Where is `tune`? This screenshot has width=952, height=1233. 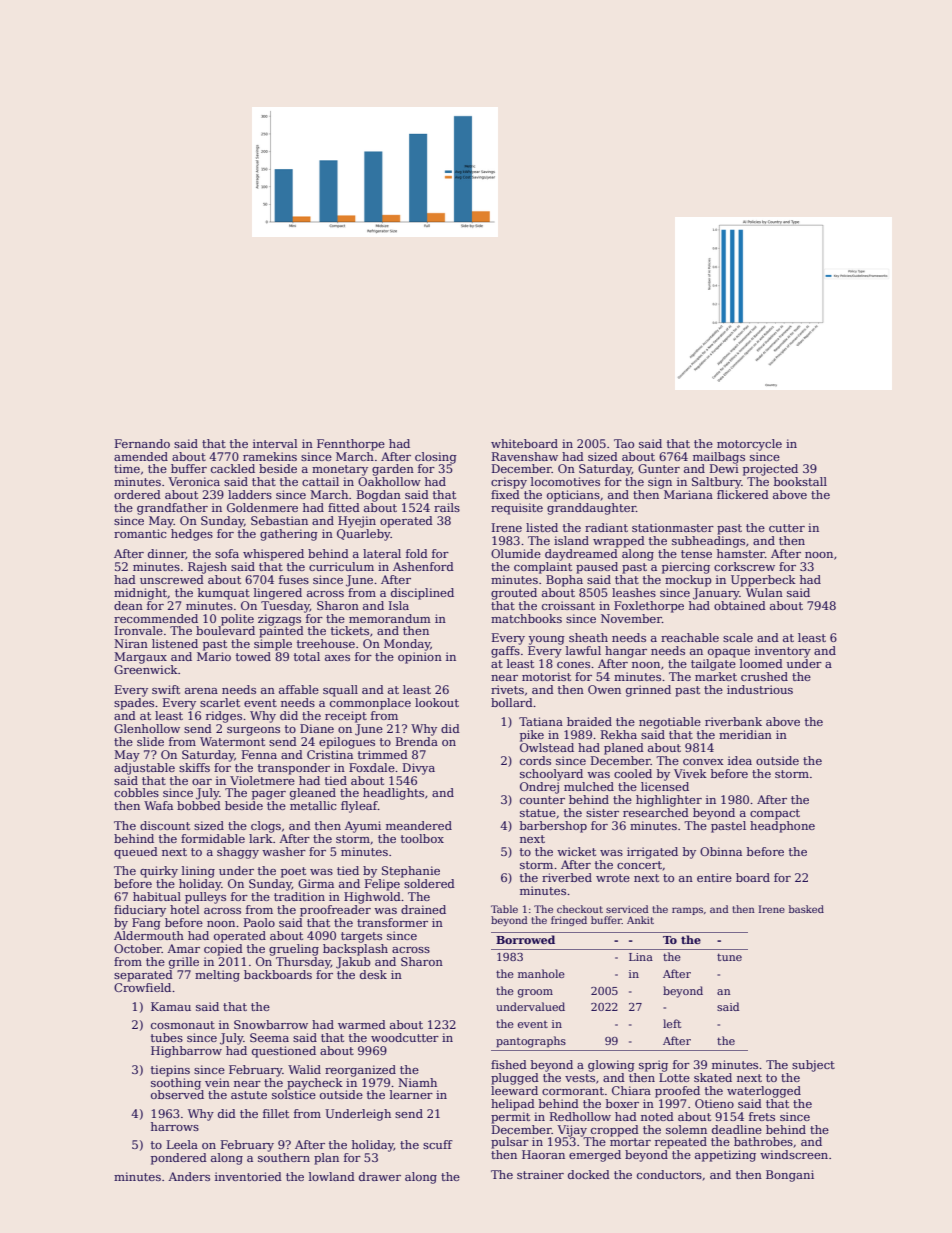 tune is located at coordinates (729, 957).
